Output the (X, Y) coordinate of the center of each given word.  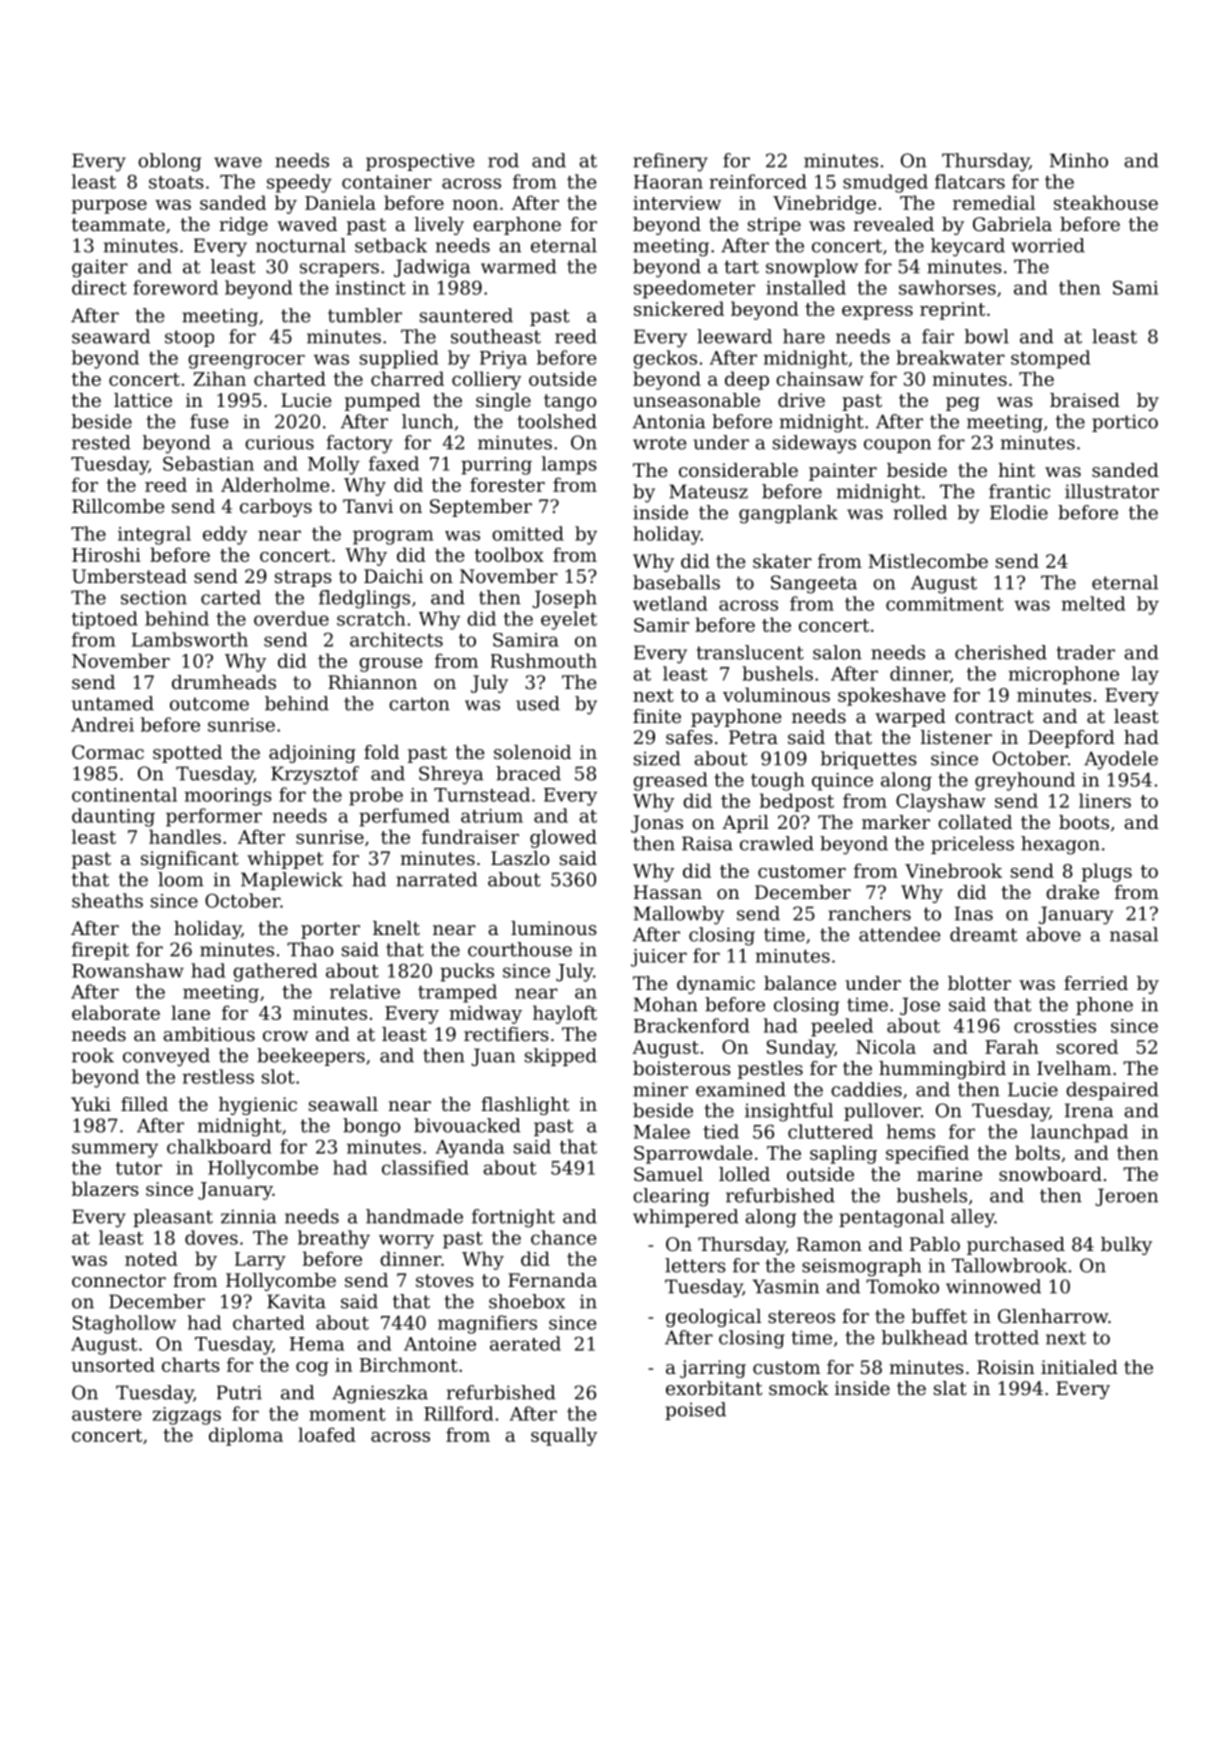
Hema (317, 1344)
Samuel (668, 1174)
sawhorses (947, 287)
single (503, 402)
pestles (770, 1070)
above (1053, 934)
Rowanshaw (128, 970)
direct (99, 287)
